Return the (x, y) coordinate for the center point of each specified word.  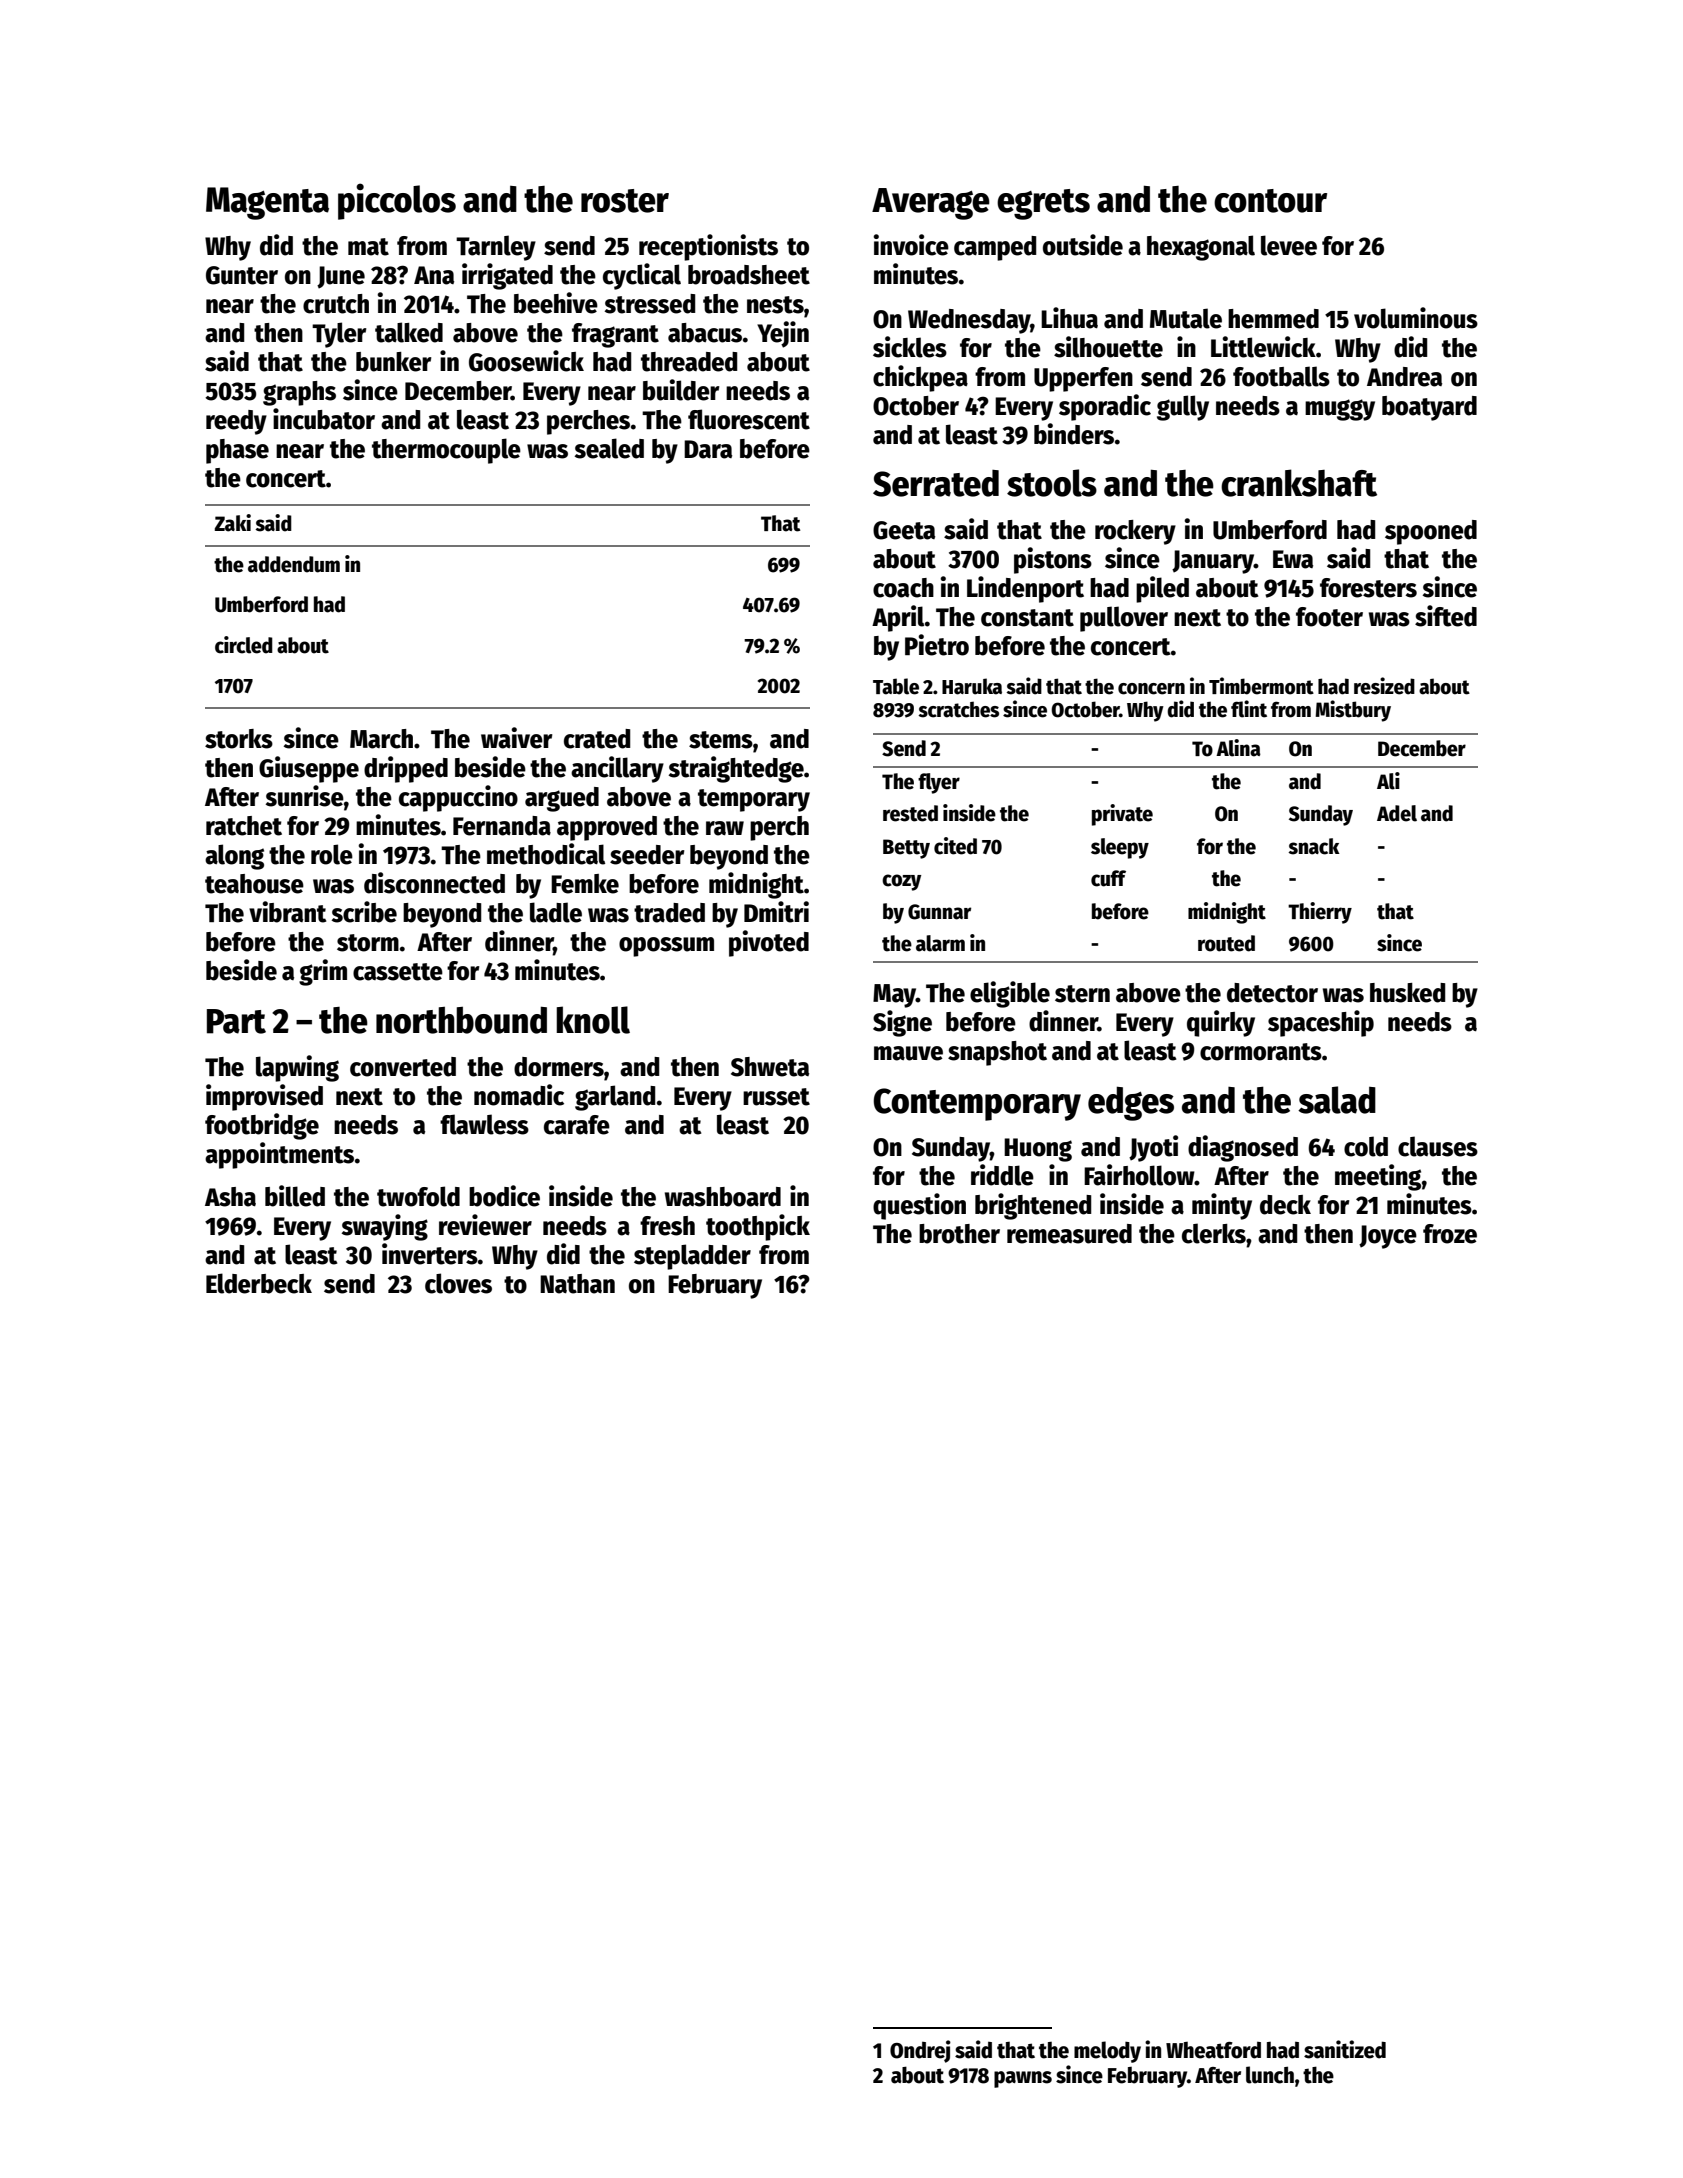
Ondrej (920, 2051)
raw (725, 828)
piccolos (397, 201)
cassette (398, 972)
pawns (1023, 2079)
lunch (1270, 2075)
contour (1270, 201)
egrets (1043, 204)
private (1122, 815)
